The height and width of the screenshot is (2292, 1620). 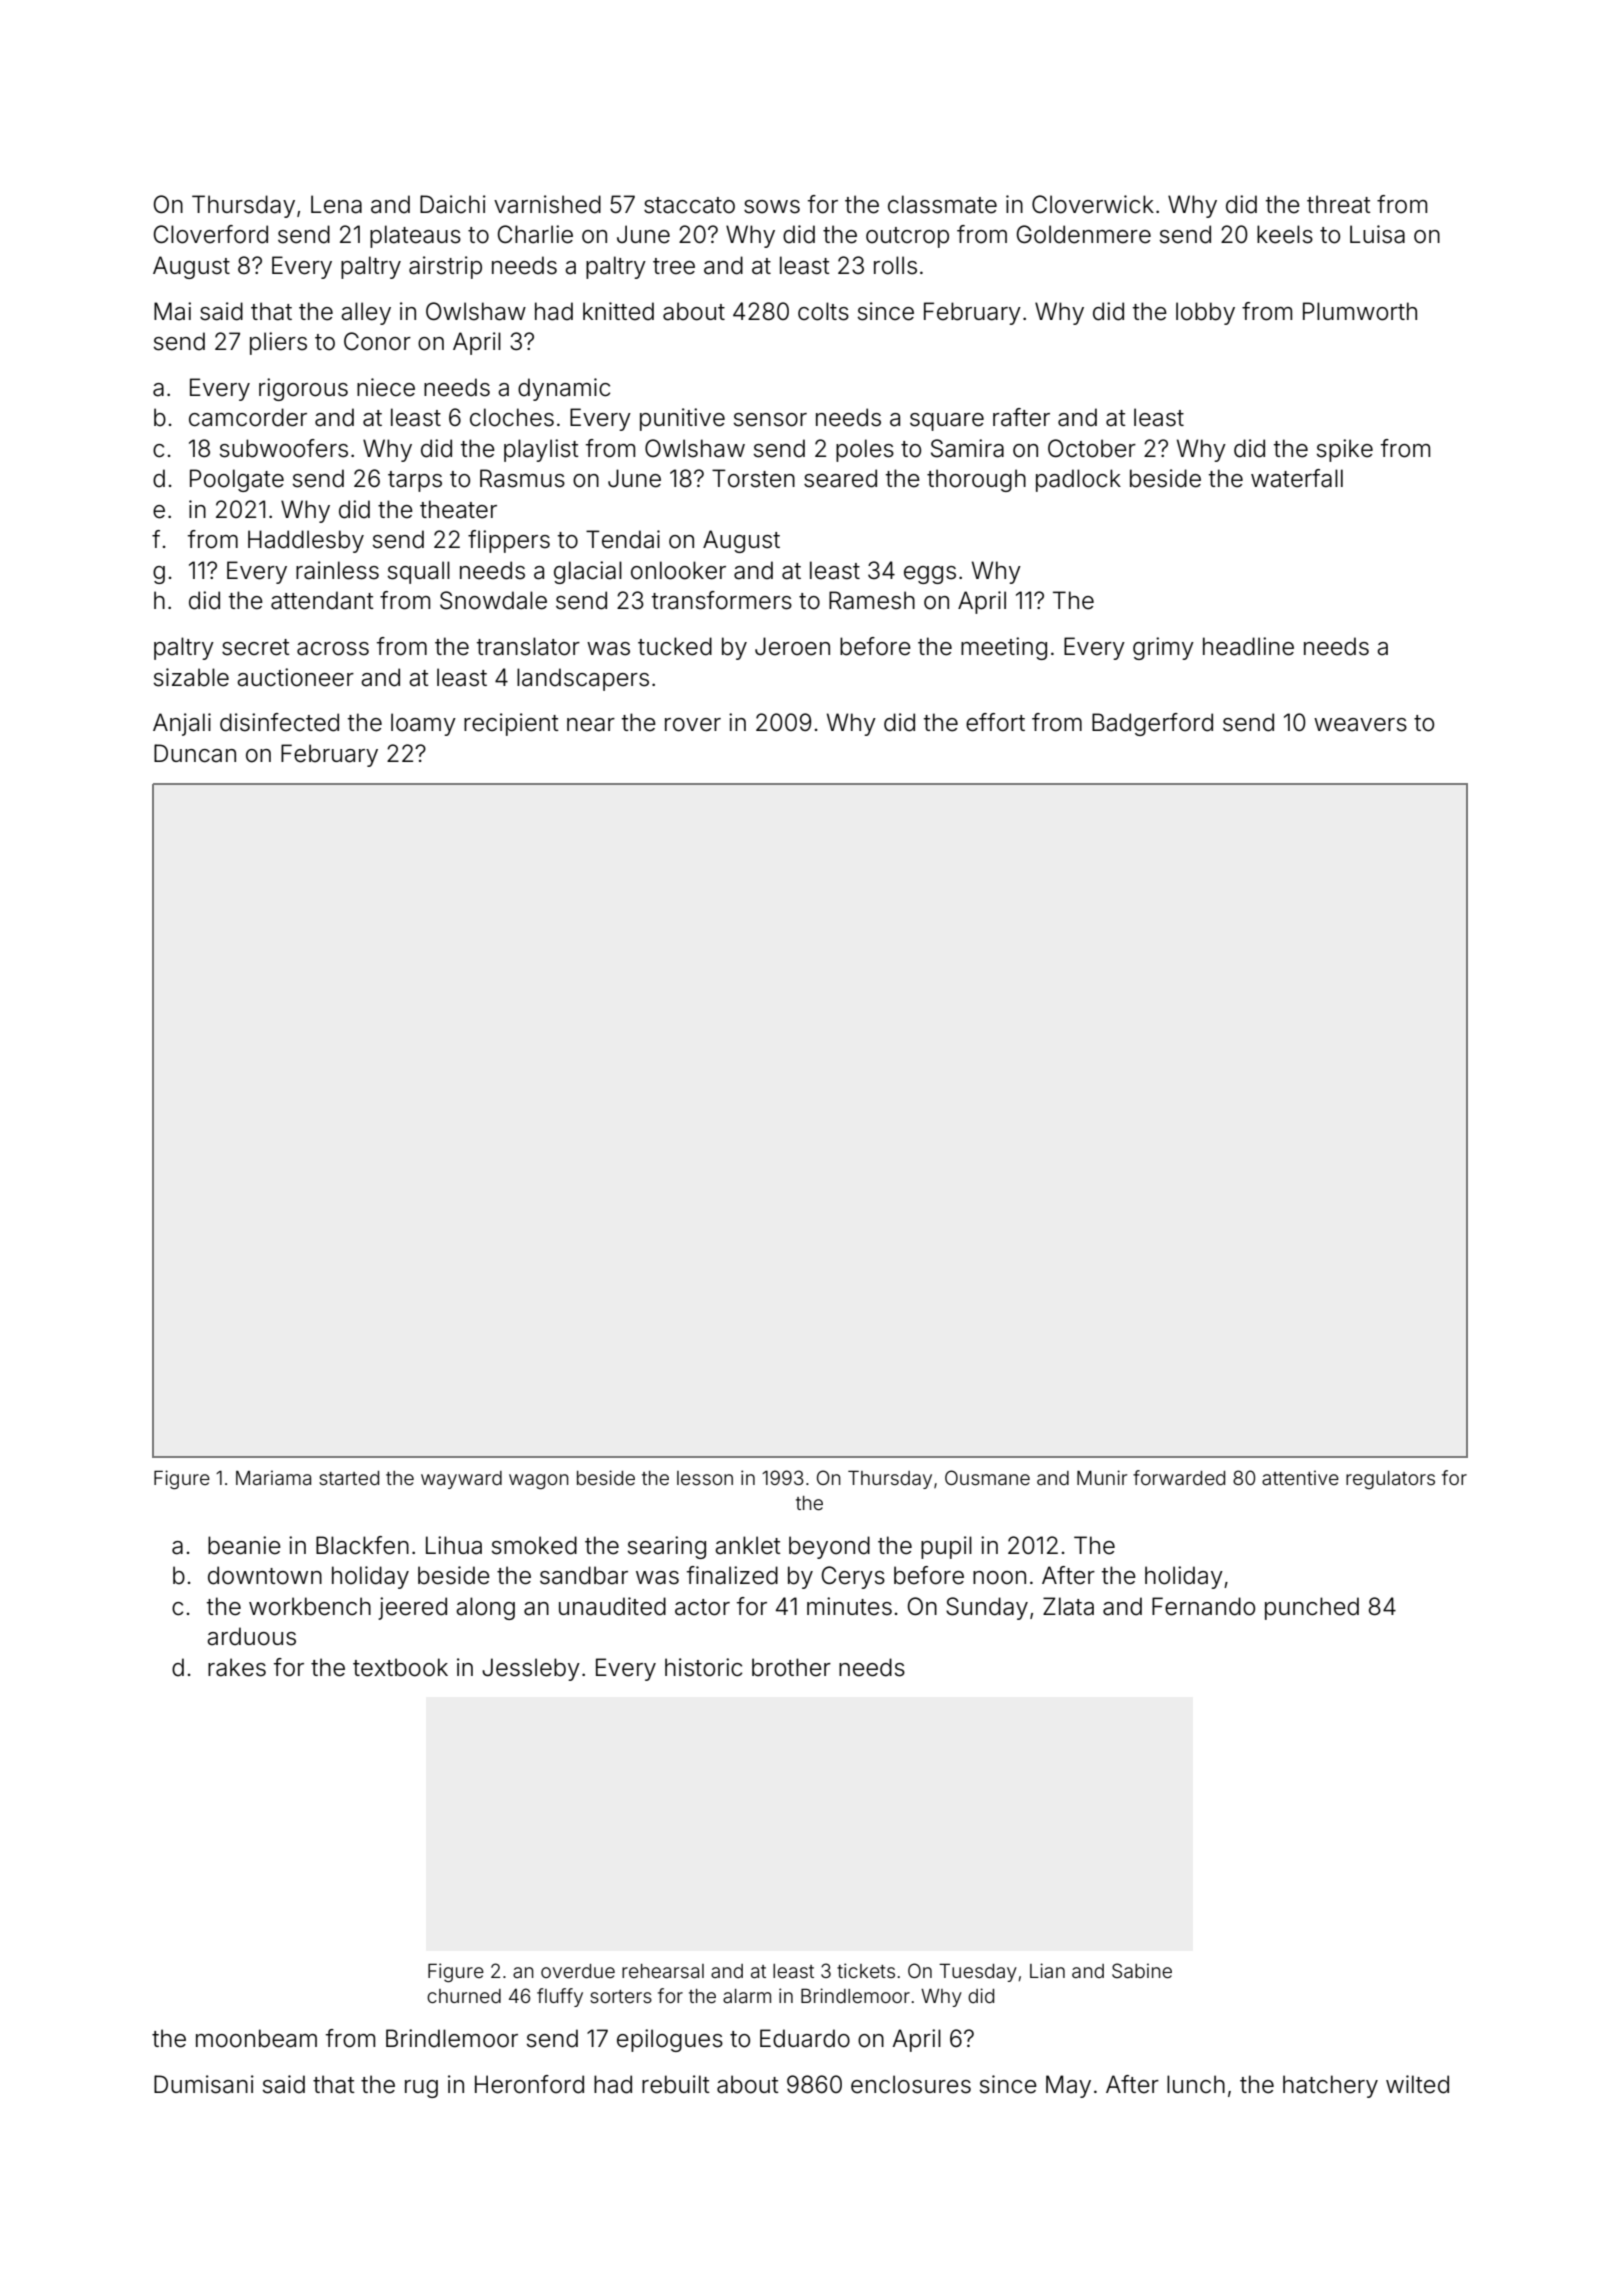 What do you see at coordinates (400, 1667) in the screenshot?
I see `textbook` at bounding box center [400, 1667].
